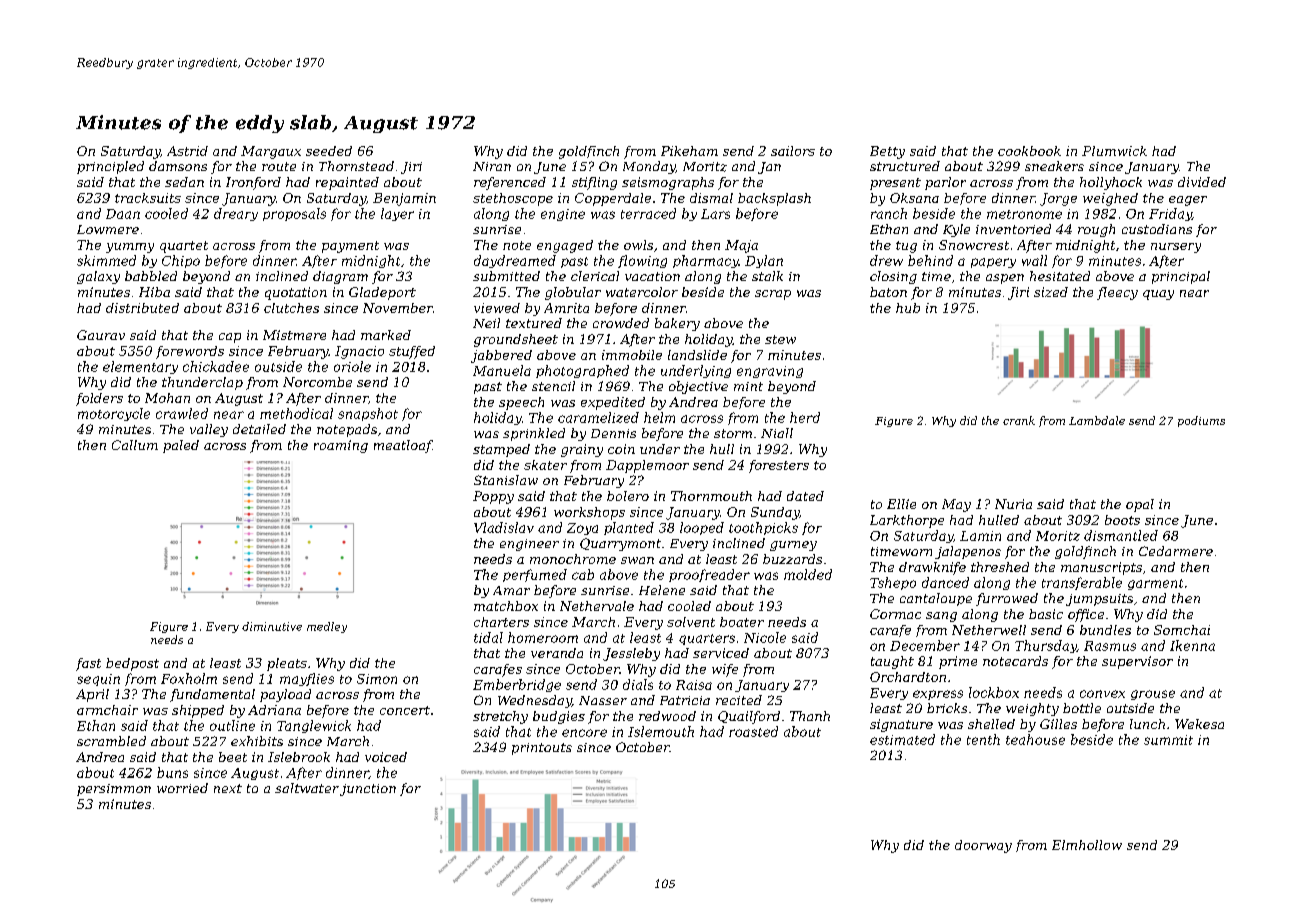 Image resolution: width=1308 pixels, height=924 pixels. I want to click on Islemouth, so click(661, 731).
